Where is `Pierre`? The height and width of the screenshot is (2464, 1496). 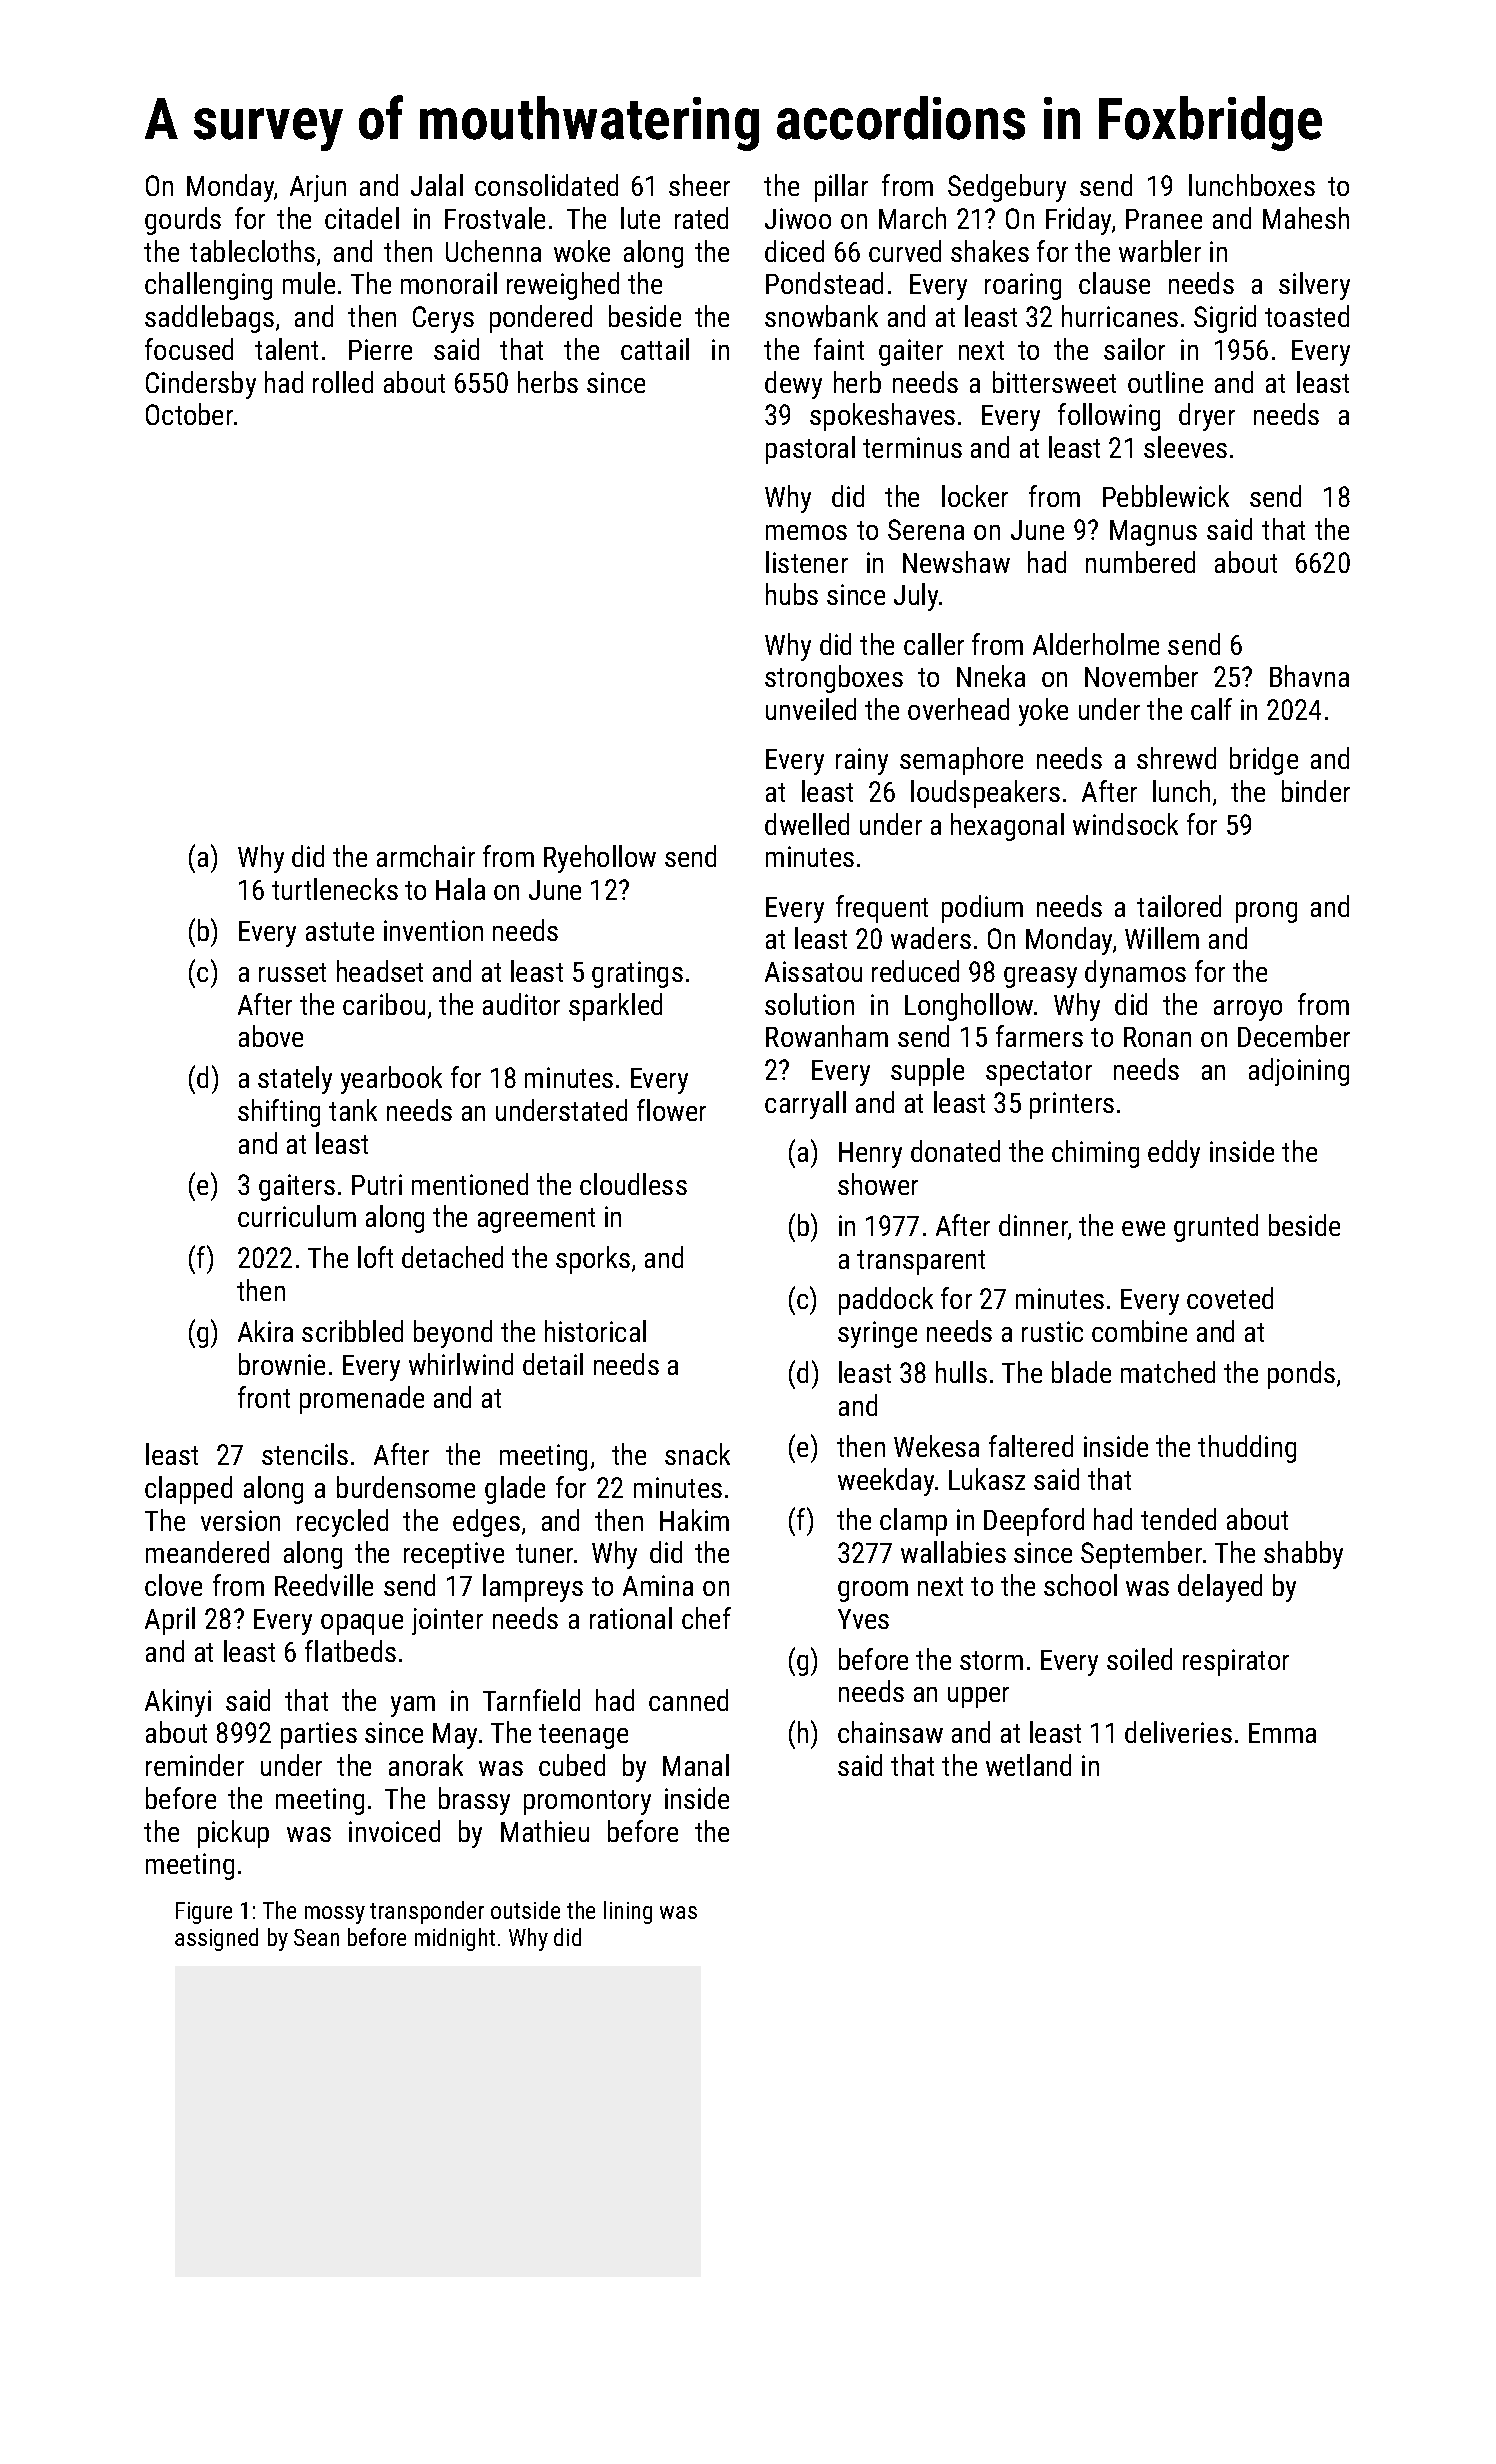
Pierre is located at coordinates (380, 349).
